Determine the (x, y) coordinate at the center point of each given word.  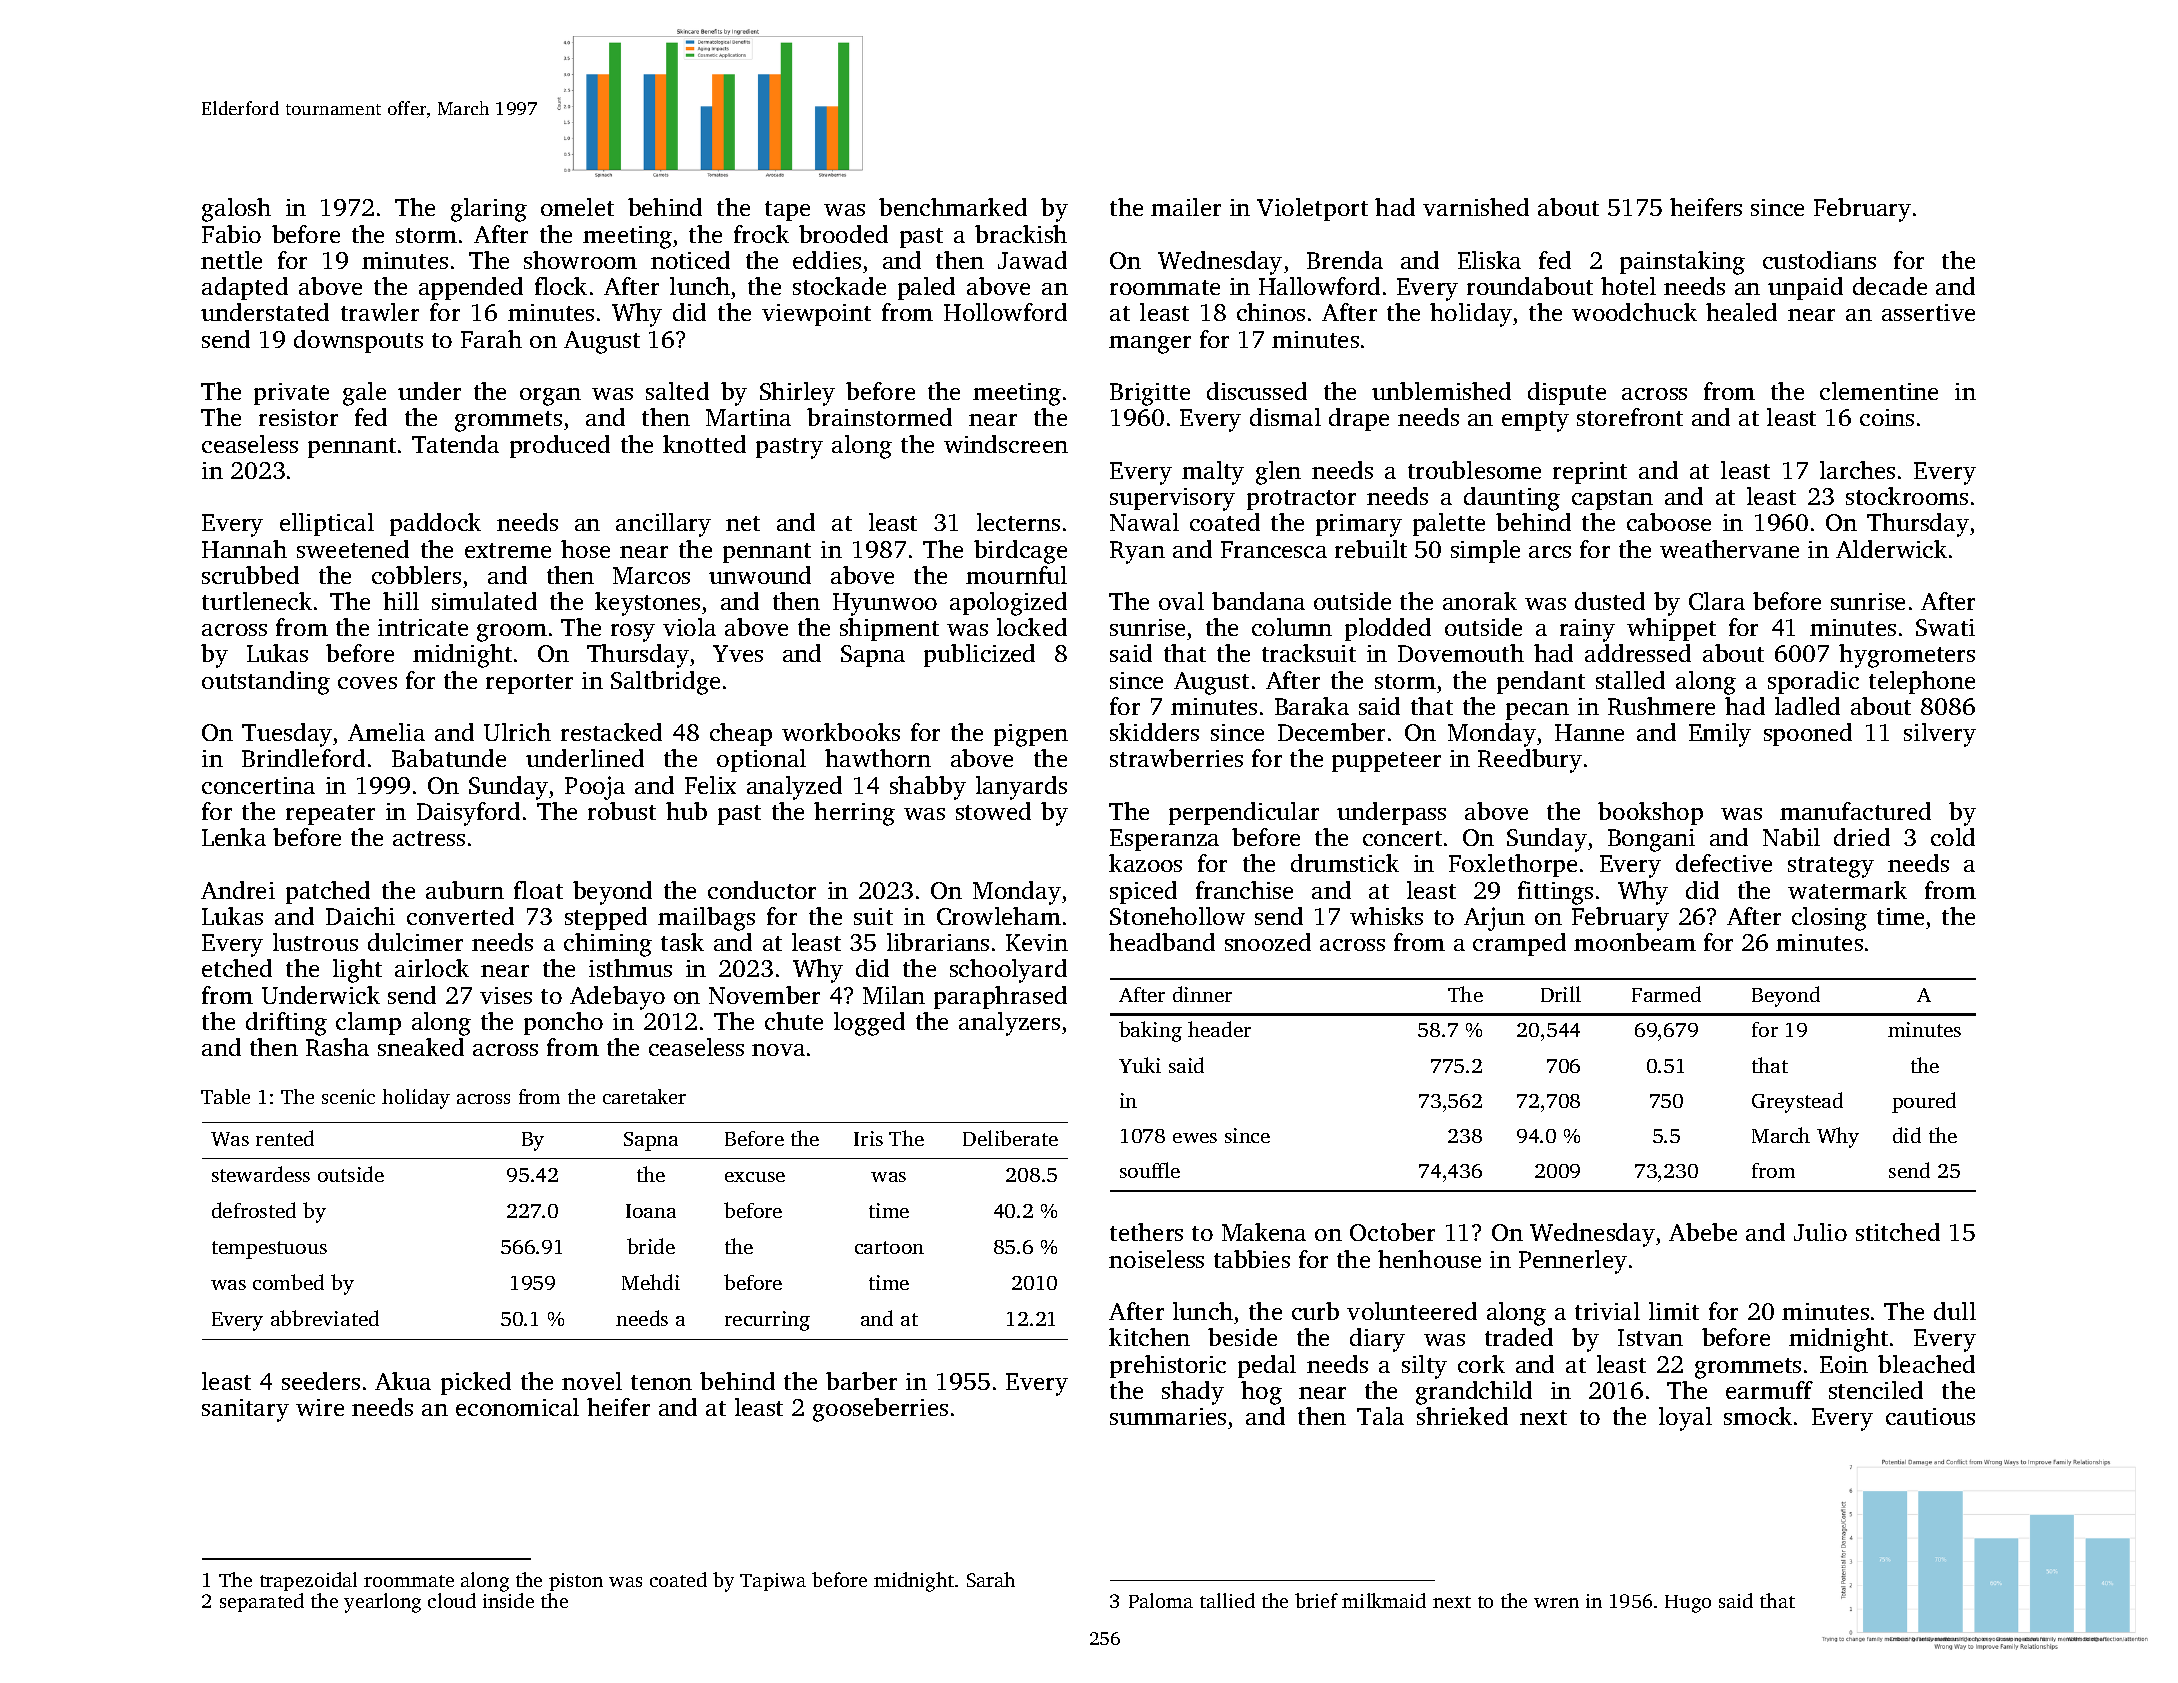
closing (1829, 919)
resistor (298, 417)
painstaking (1682, 263)
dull (1955, 1311)
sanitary (245, 1410)
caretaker (644, 1096)
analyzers (1009, 1024)
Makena (1264, 1232)
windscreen (1006, 444)
